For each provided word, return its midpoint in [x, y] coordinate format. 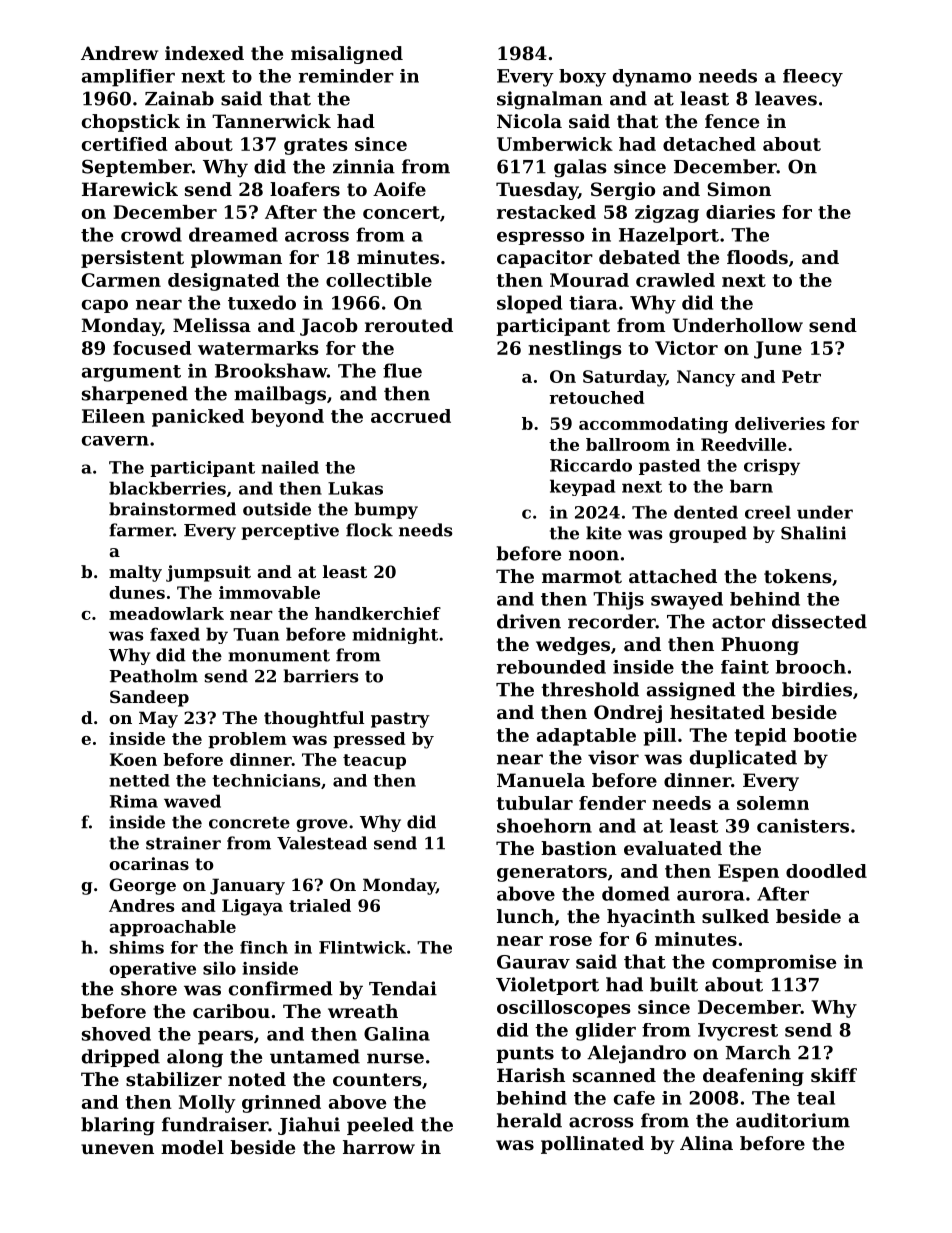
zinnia [364, 166]
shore [149, 988]
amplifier [128, 78]
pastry [400, 720]
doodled [826, 871]
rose [570, 941]
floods [757, 257]
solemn [773, 803]
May [158, 719]
